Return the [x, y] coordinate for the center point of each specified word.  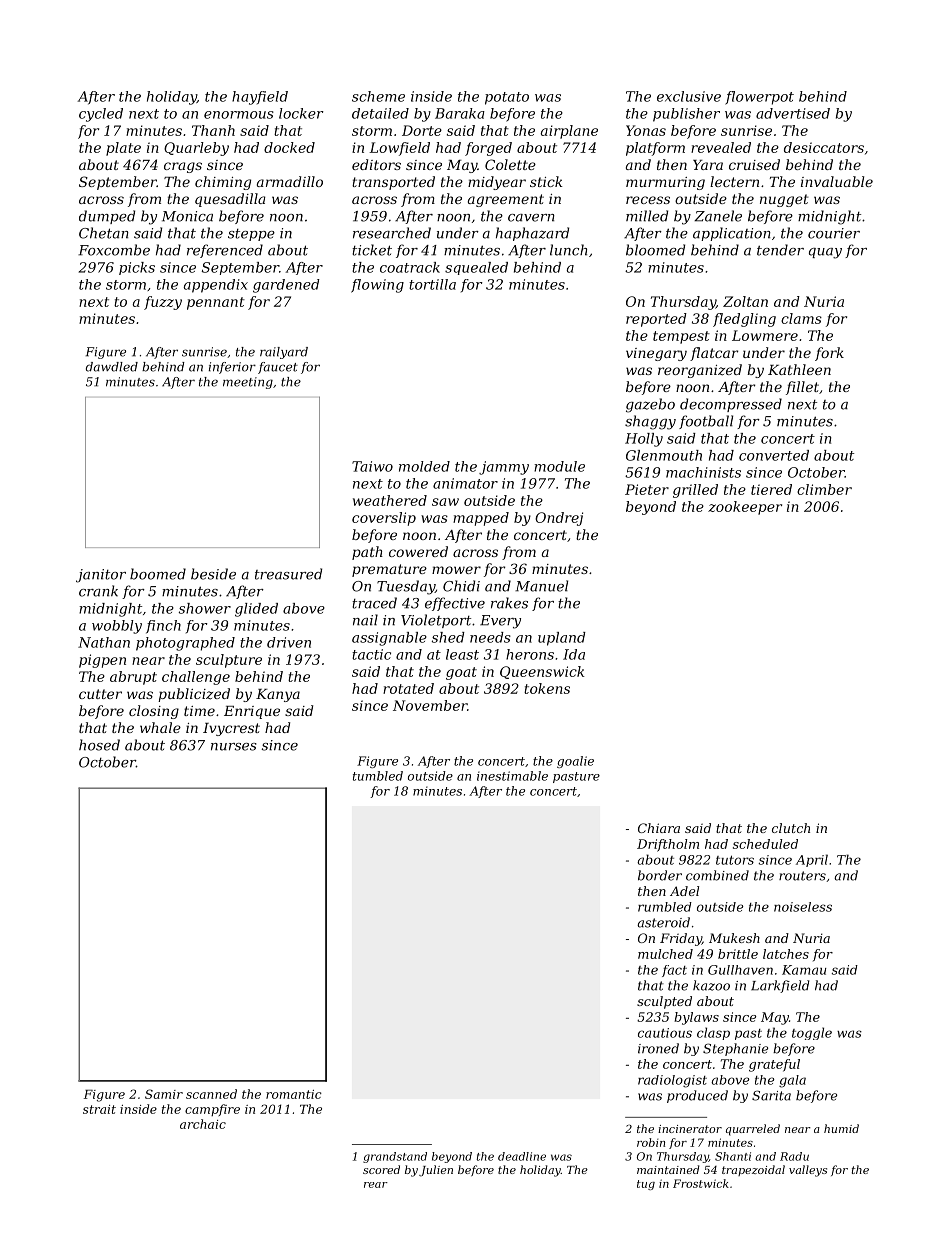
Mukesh [734, 938]
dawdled [112, 367]
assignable [389, 639]
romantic [294, 1094]
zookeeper [745, 508]
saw [445, 502]
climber [824, 489]
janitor [101, 576]
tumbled [378, 776]
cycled [101, 115]
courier [834, 233]
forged [488, 149]
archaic [203, 1124]
